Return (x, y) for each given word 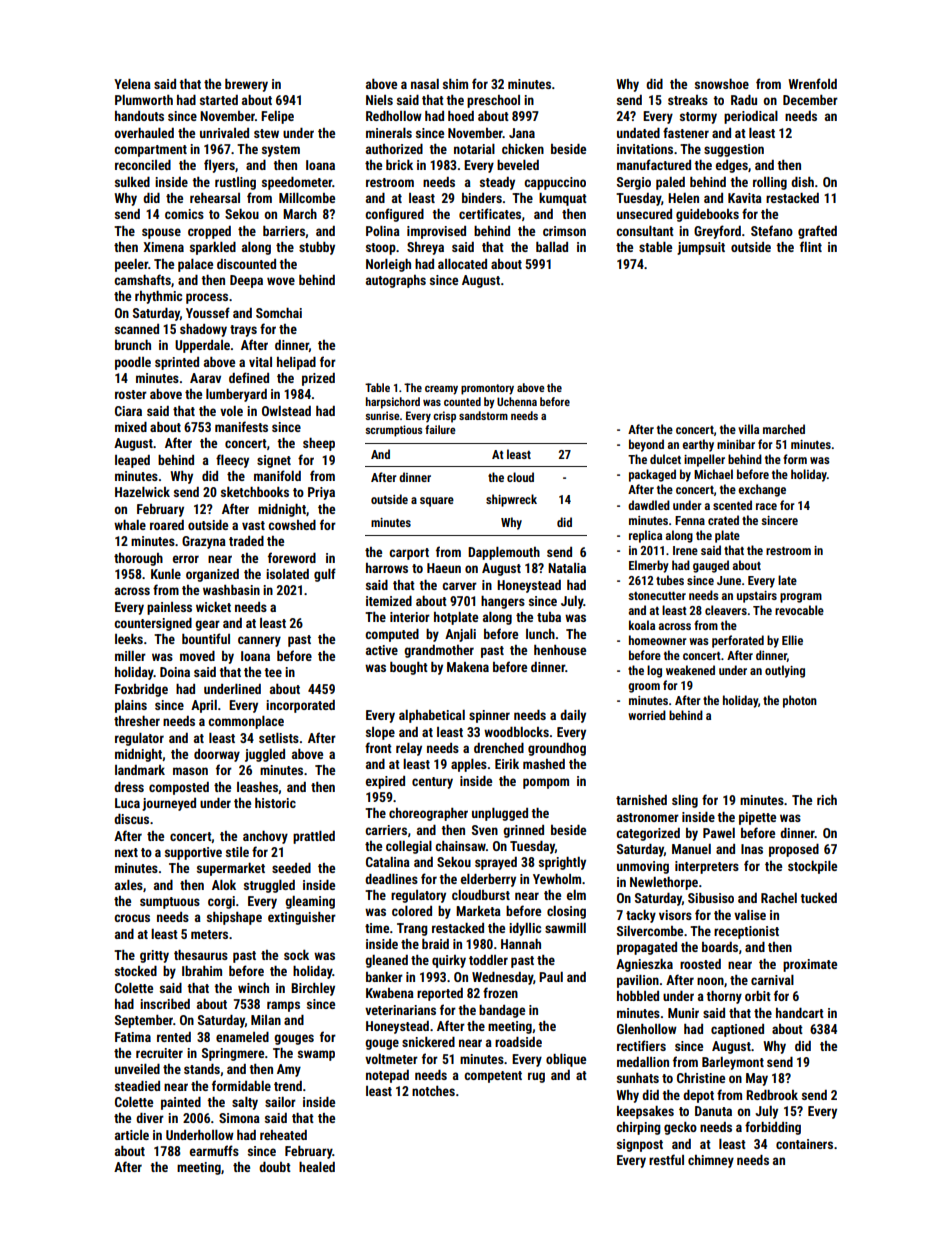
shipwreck (511, 500)
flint (811, 246)
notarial (474, 149)
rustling (235, 183)
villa (748, 429)
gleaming (310, 902)
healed (317, 1167)
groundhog (557, 749)
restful (666, 1159)
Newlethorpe (664, 883)
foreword (292, 557)
